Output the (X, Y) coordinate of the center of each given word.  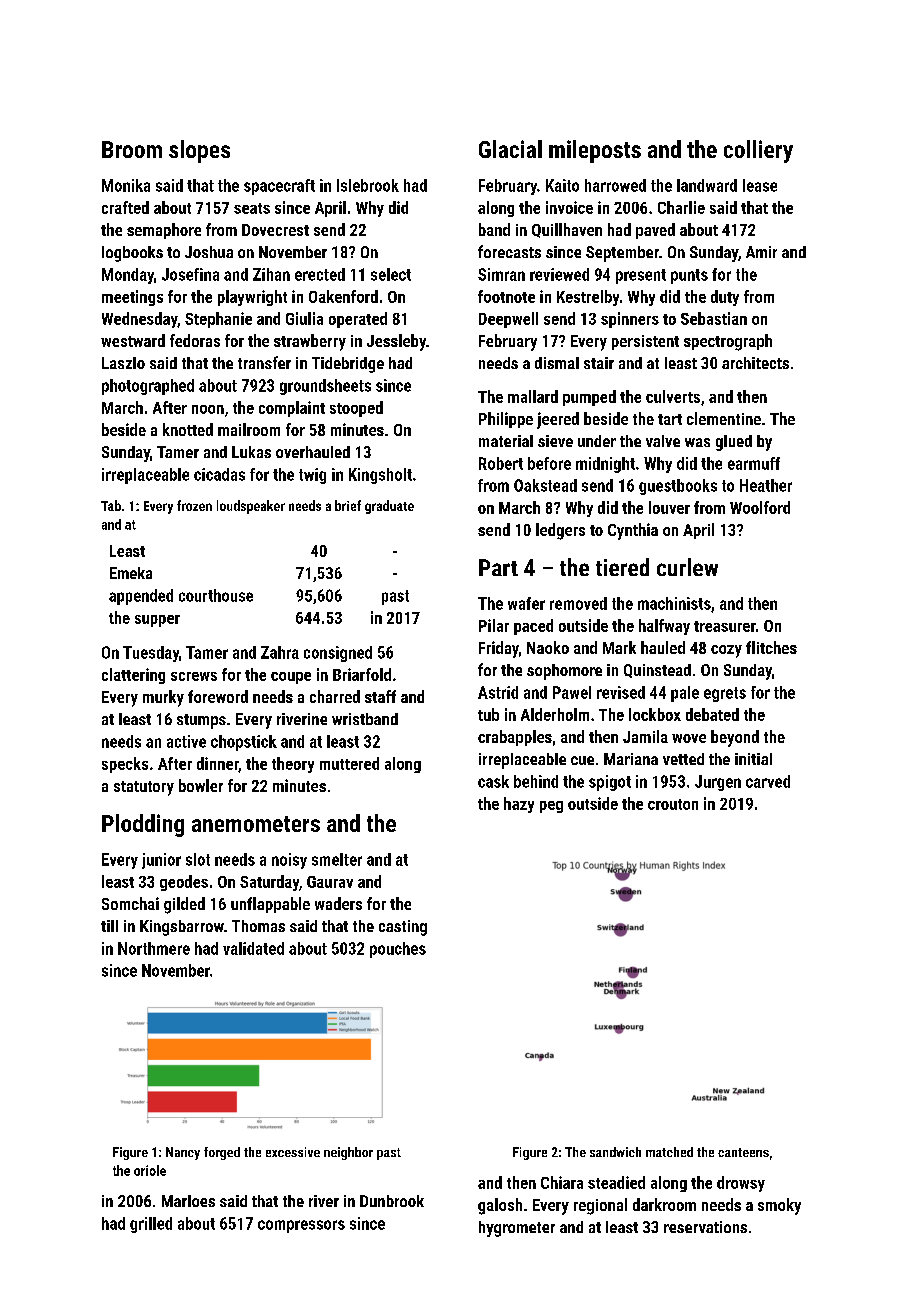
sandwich (615, 1152)
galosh (500, 1206)
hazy (519, 805)
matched (669, 1152)
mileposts (595, 151)
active (186, 741)
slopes (199, 151)
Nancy (183, 1153)
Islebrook (368, 185)
